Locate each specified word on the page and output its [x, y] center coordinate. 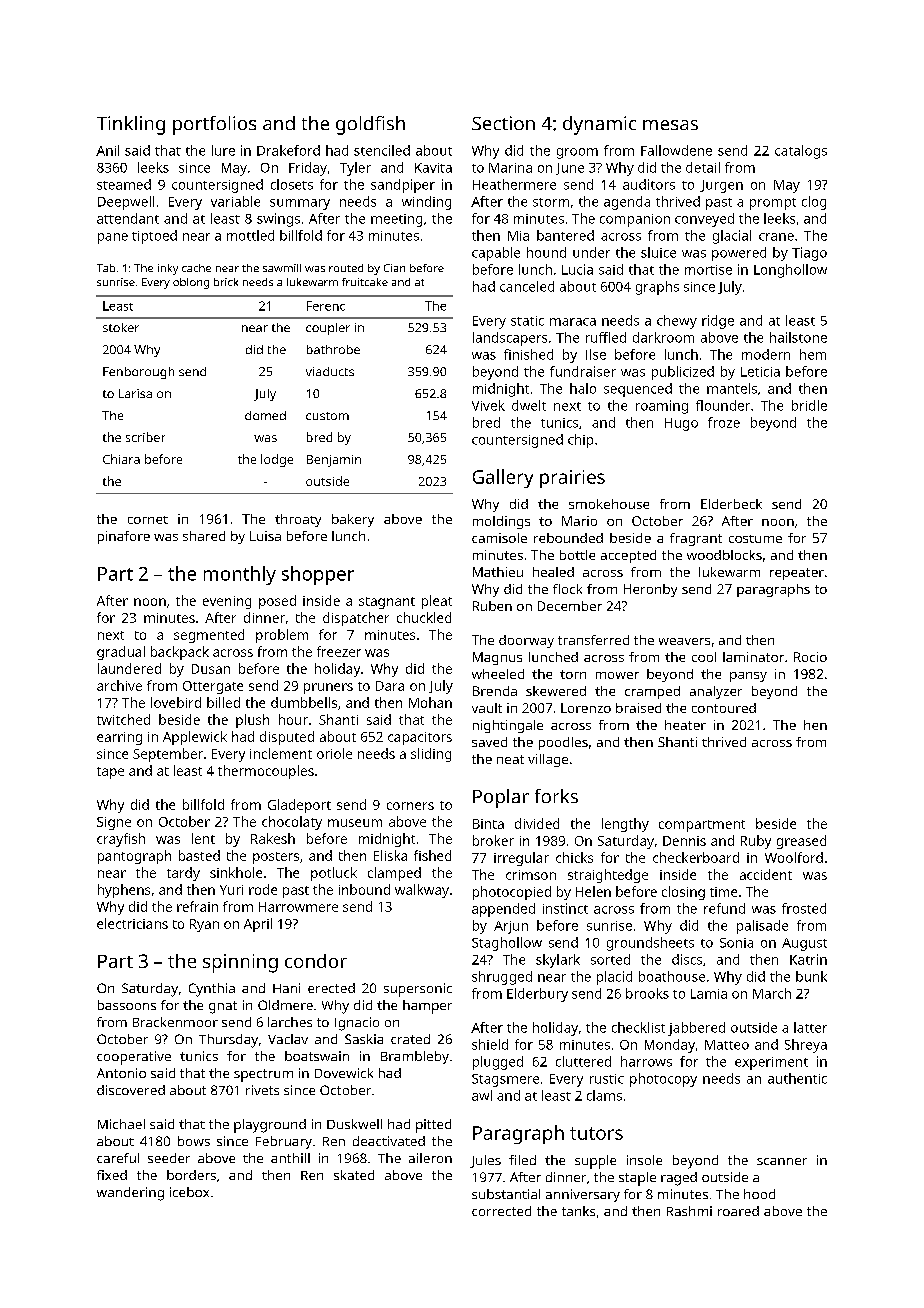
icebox [189, 1192]
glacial [732, 237]
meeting [396, 220]
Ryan [204, 925]
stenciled [382, 150]
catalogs [801, 152]
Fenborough [138, 373]
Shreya [806, 1046]
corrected [501, 1211]
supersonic [418, 990]
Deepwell [126, 203]
